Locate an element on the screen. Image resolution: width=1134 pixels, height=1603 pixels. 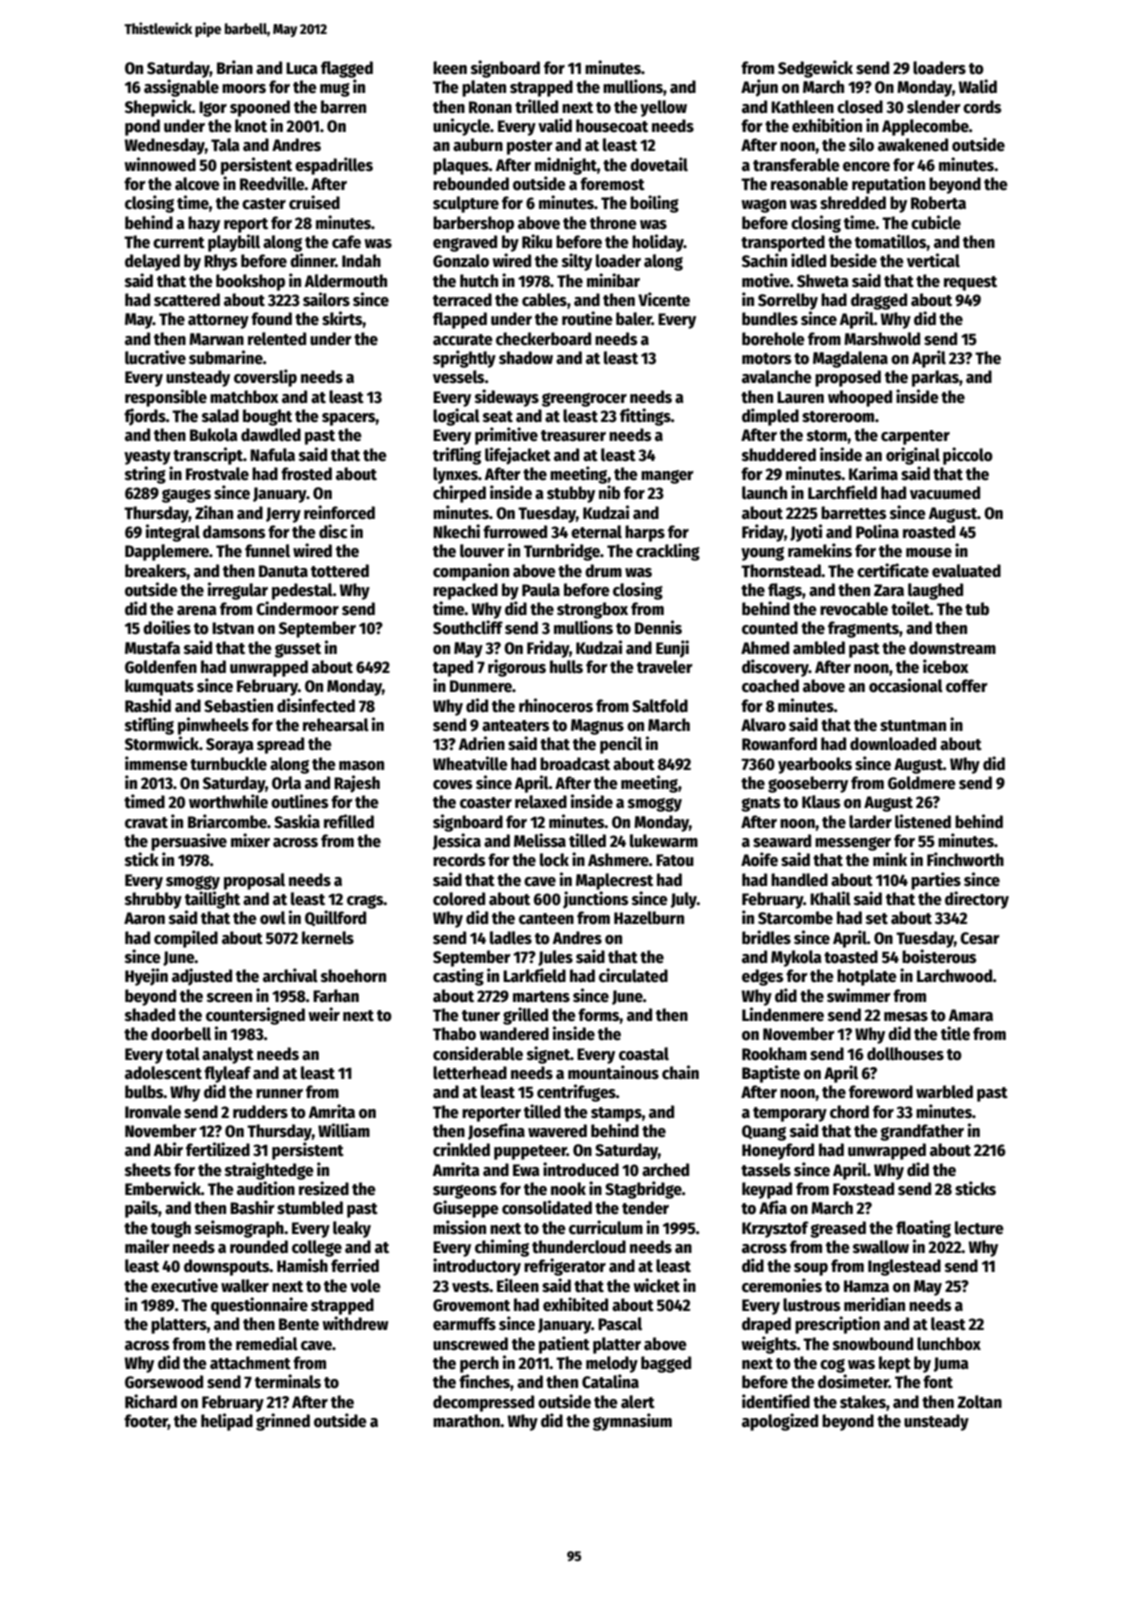
greengrocer is located at coordinates (584, 400).
